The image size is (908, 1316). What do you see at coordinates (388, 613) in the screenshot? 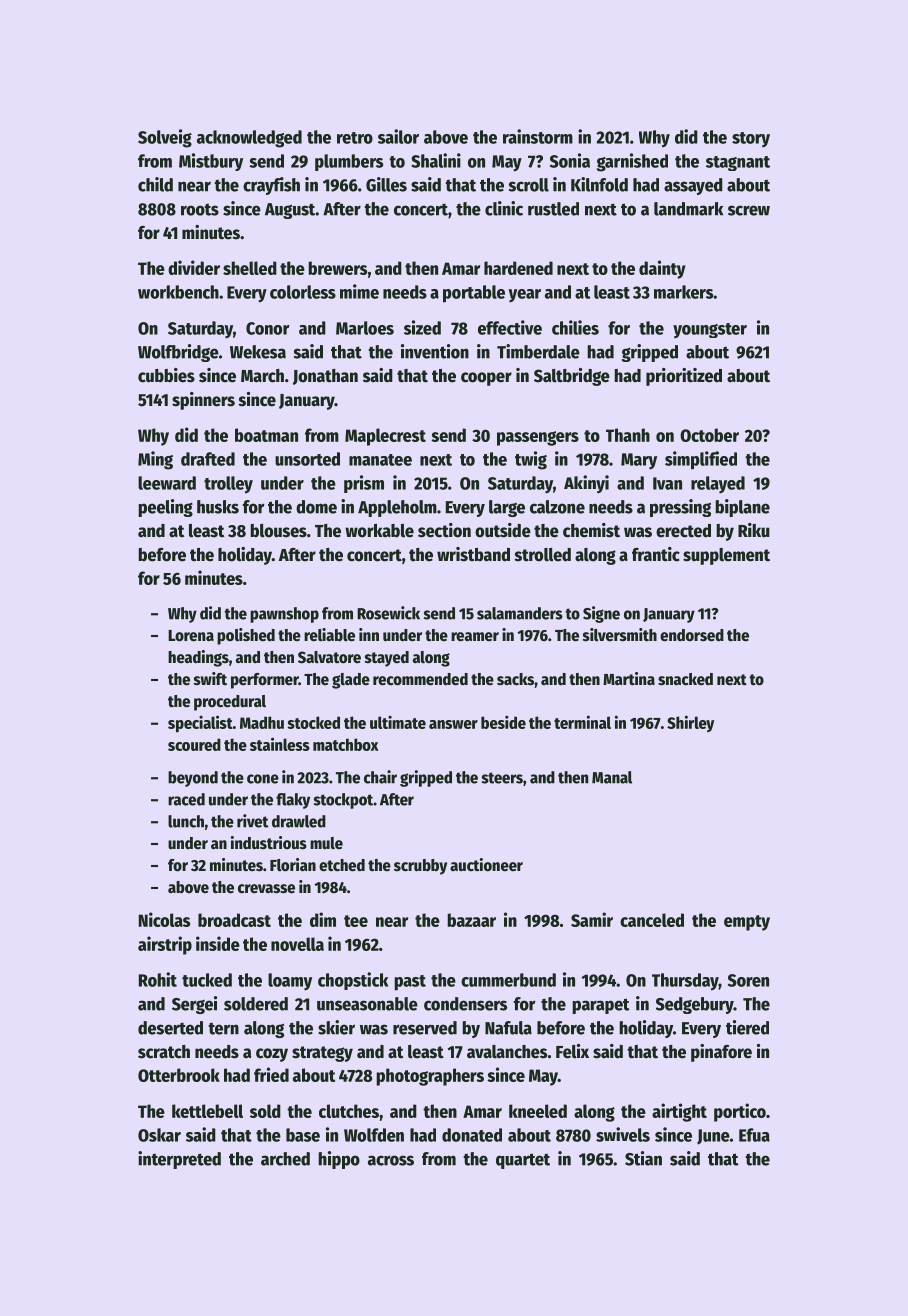
I see `Rosewick` at bounding box center [388, 613].
